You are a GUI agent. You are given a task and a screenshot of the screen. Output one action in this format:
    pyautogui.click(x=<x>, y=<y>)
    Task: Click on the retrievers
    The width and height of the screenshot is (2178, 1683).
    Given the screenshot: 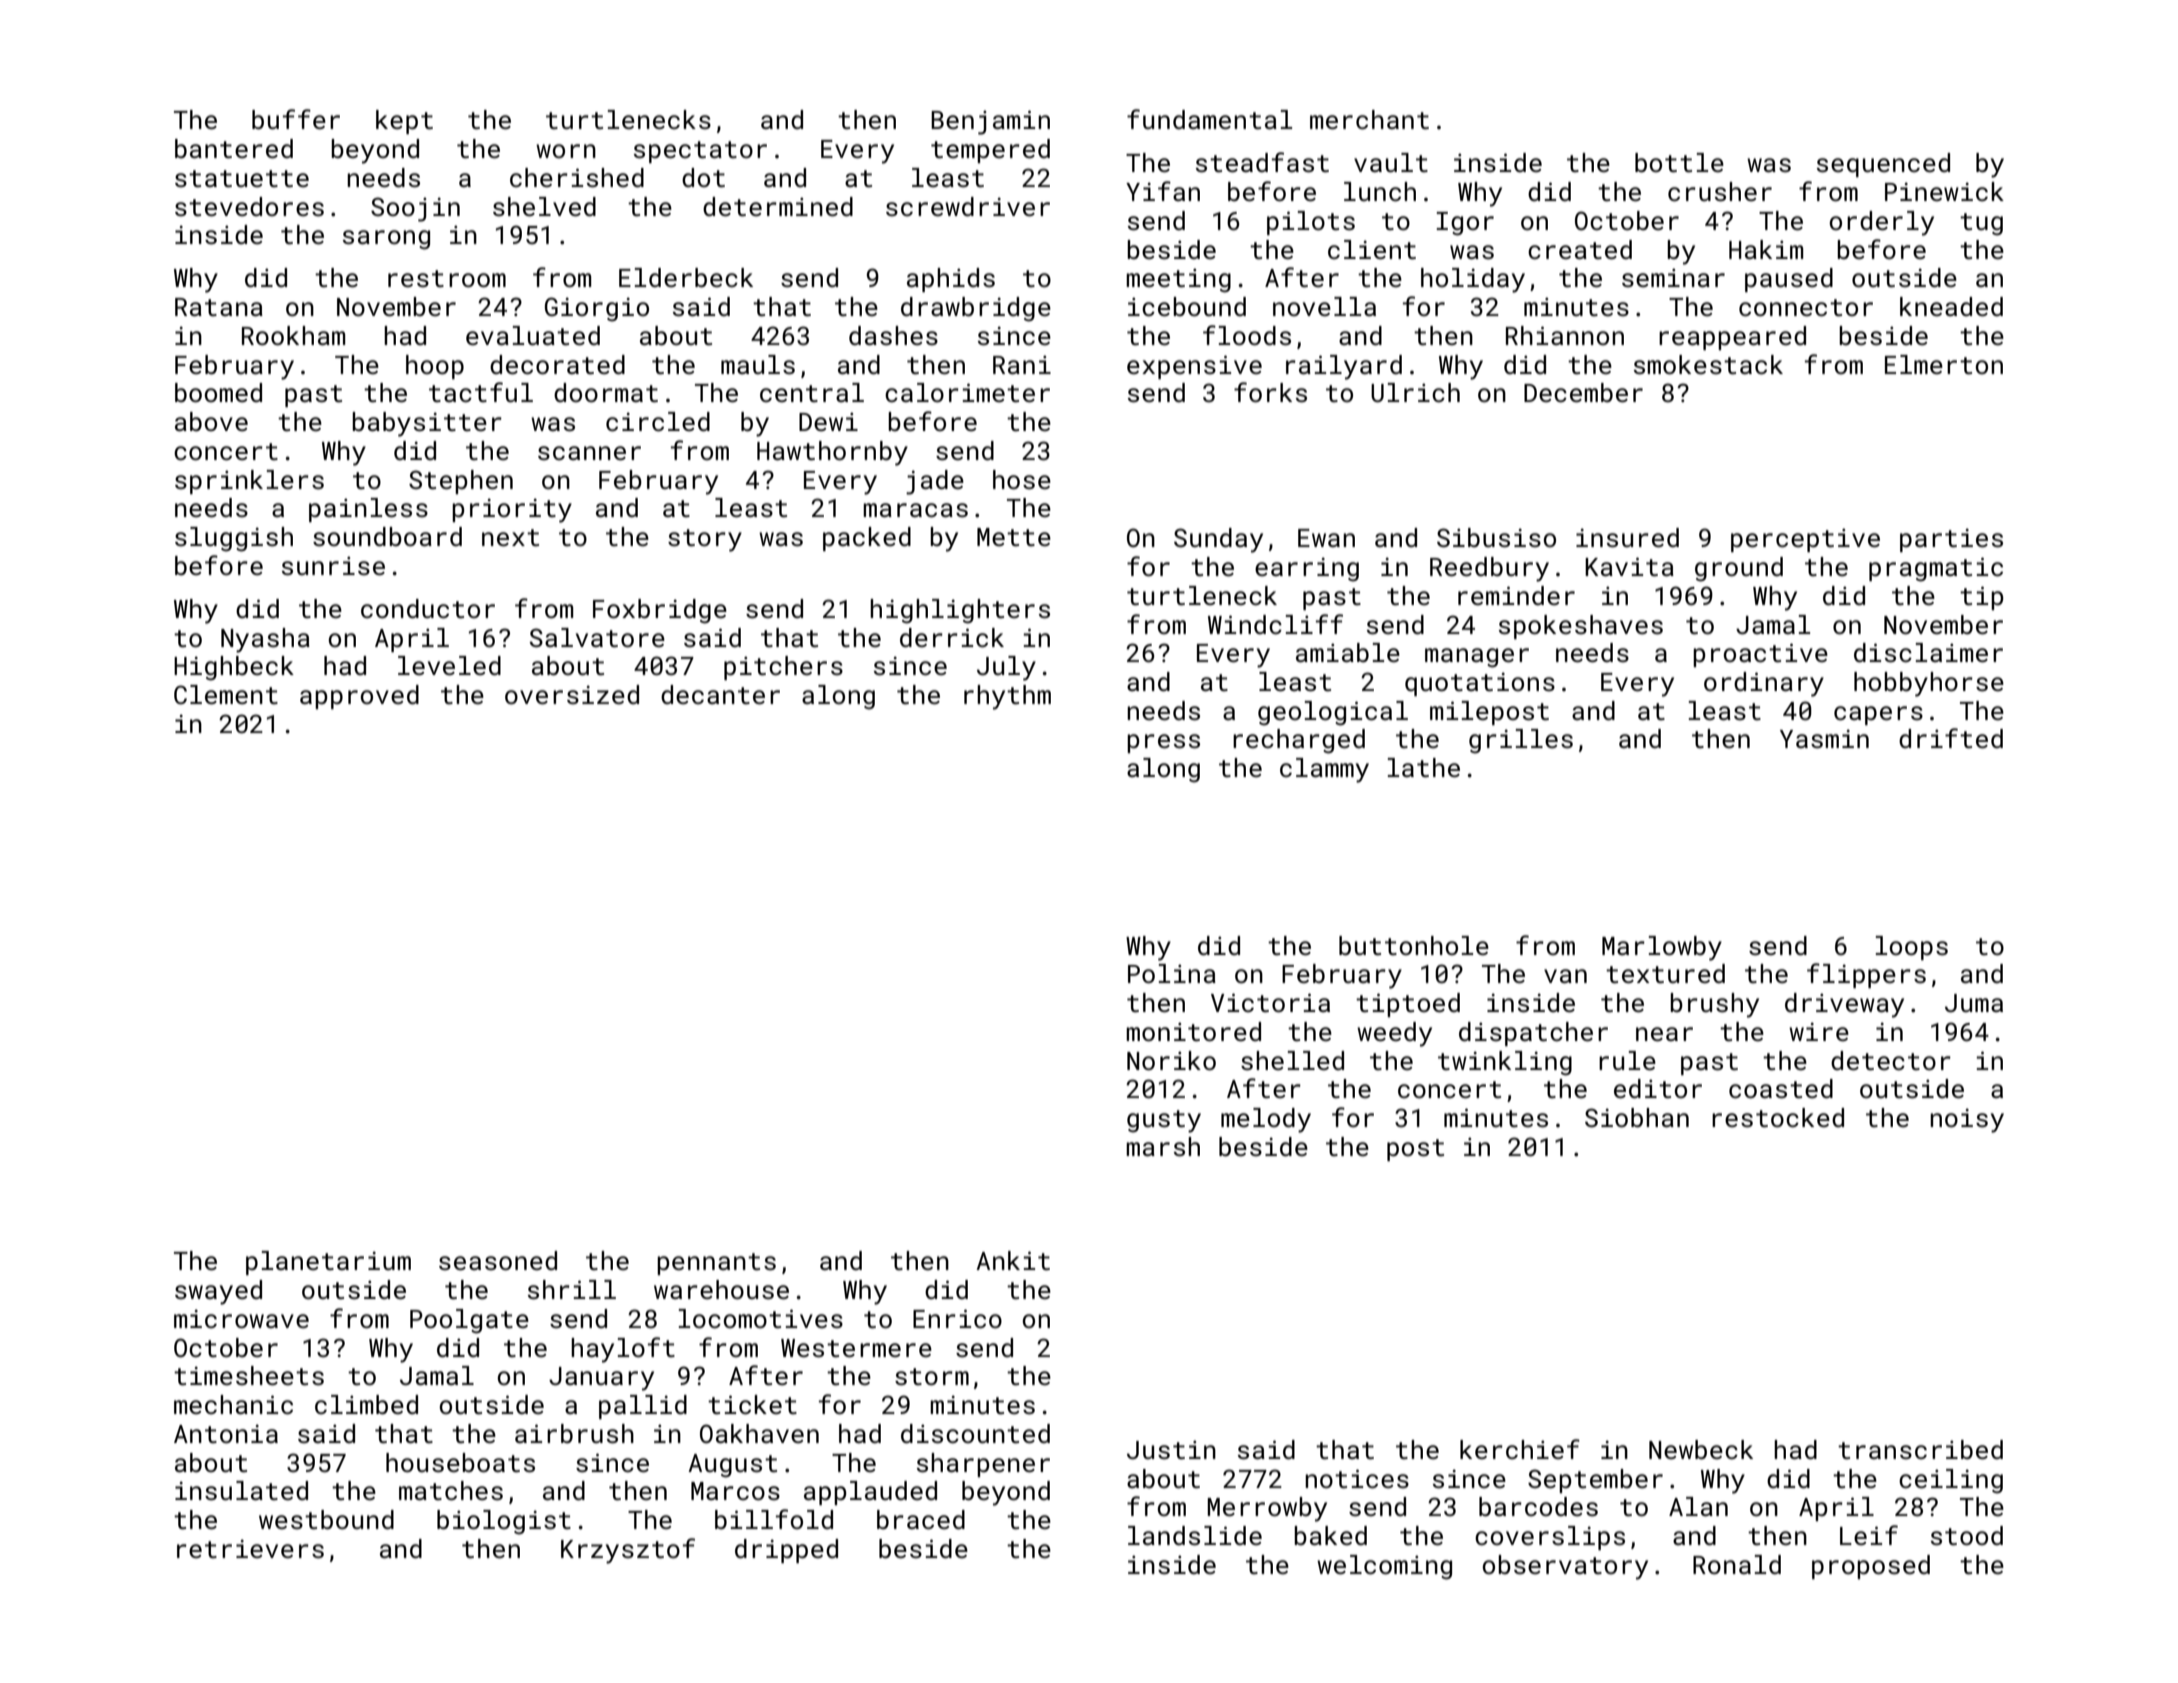 What is the action you would take?
    pyautogui.click(x=250, y=1549)
